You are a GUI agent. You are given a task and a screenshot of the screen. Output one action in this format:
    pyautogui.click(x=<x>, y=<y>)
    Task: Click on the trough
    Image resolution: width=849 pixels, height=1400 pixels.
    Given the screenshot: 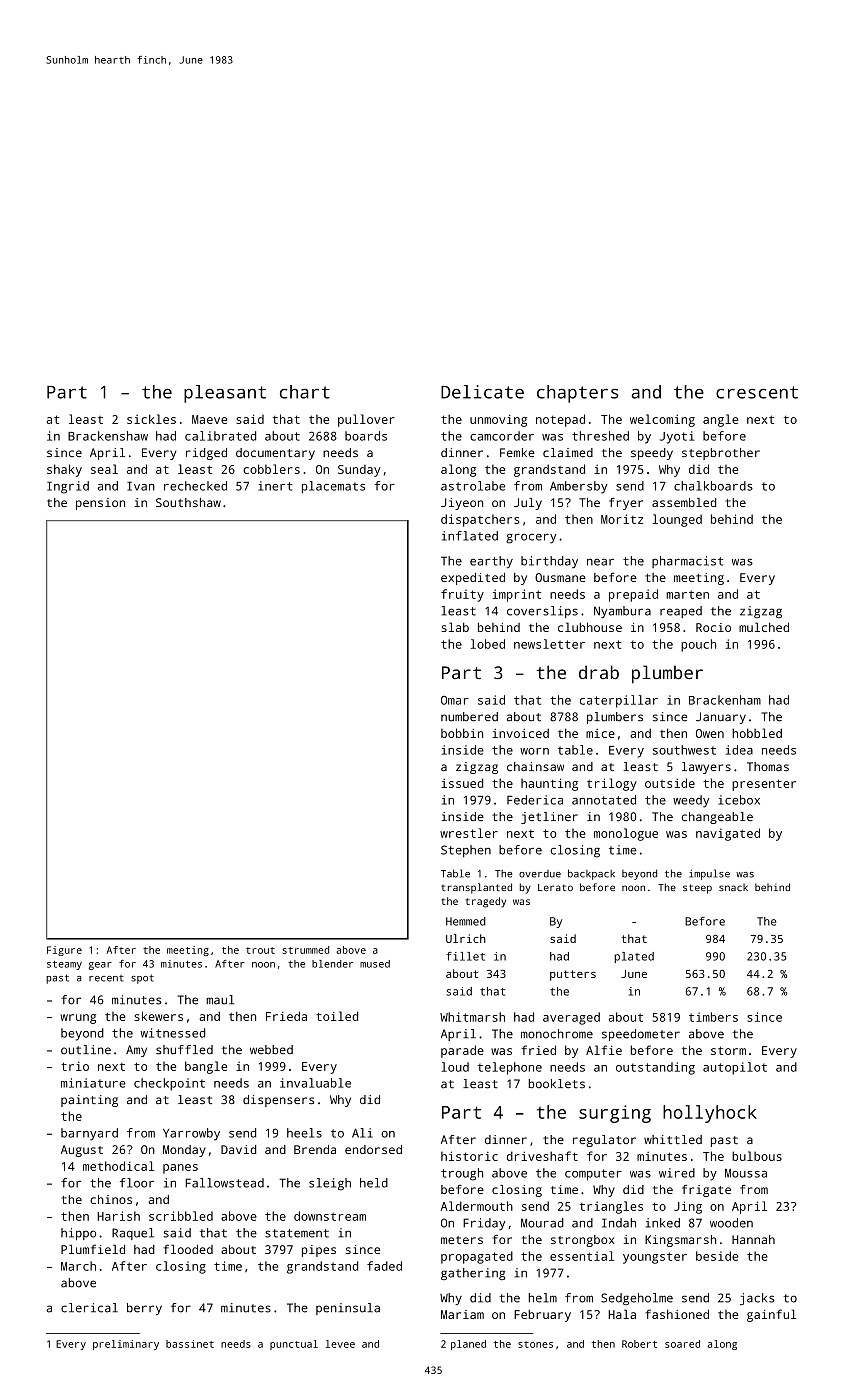 What is the action you would take?
    pyautogui.click(x=462, y=1174)
